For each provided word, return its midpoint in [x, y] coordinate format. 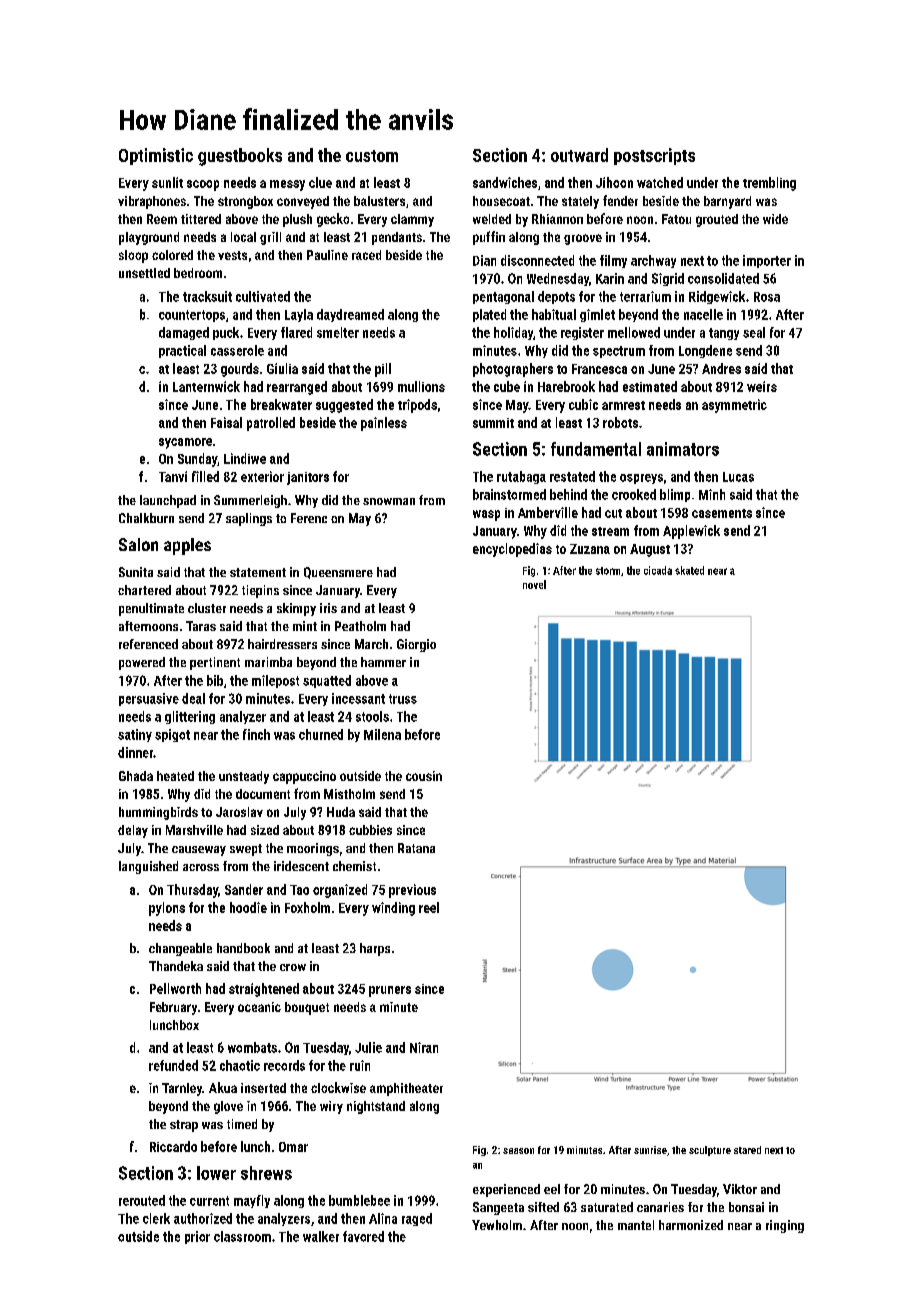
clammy [412, 220]
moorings [313, 849]
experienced [506, 1190]
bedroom [198, 273]
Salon [138, 544]
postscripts [654, 156]
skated [689, 570]
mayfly [252, 1201]
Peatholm [360, 626]
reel [429, 907]
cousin [424, 776]
